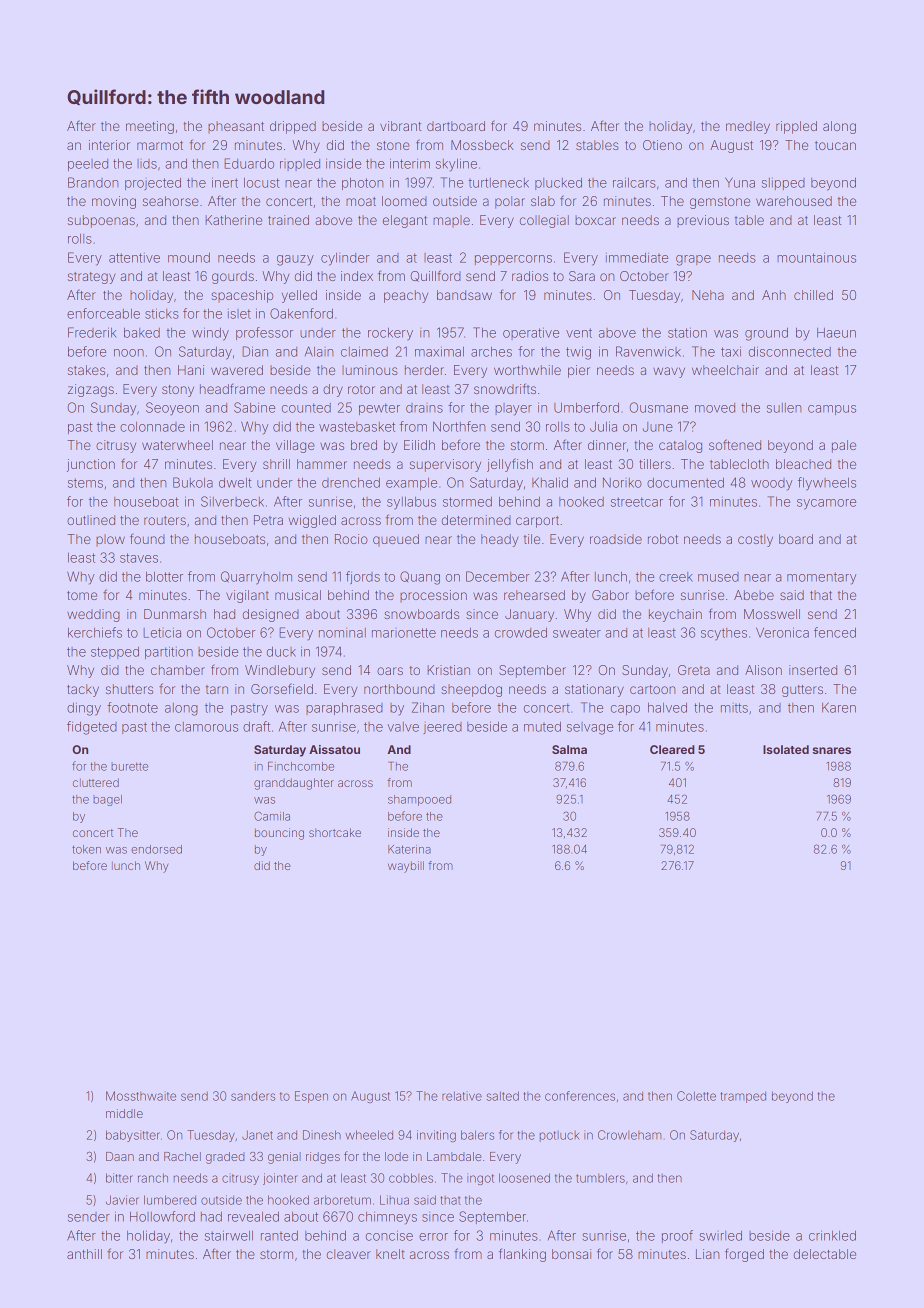 The height and width of the image is (1308, 924). What do you see at coordinates (743, 1097) in the image?
I see `tramped` at bounding box center [743, 1097].
